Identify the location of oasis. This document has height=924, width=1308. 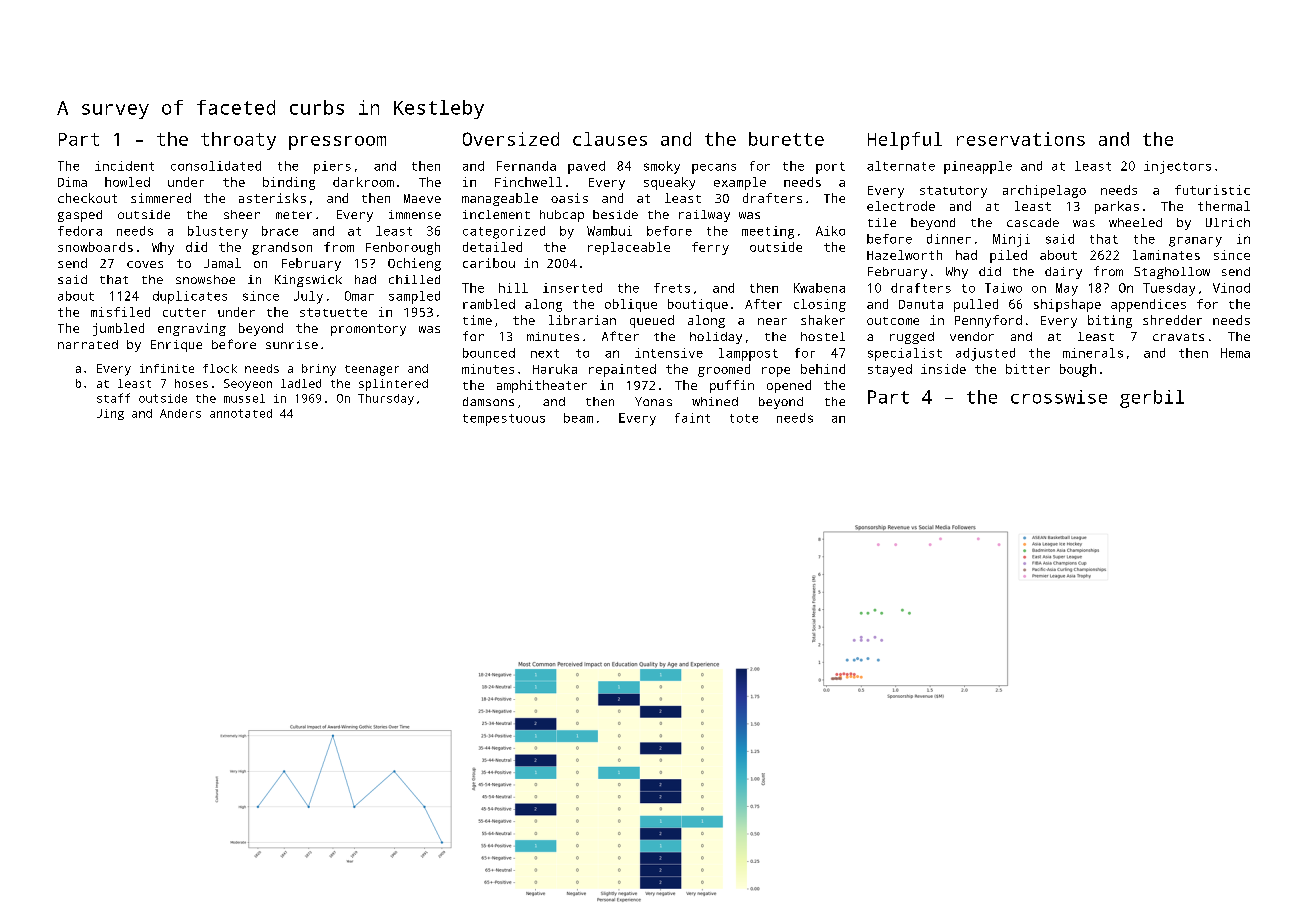
(569, 198).
